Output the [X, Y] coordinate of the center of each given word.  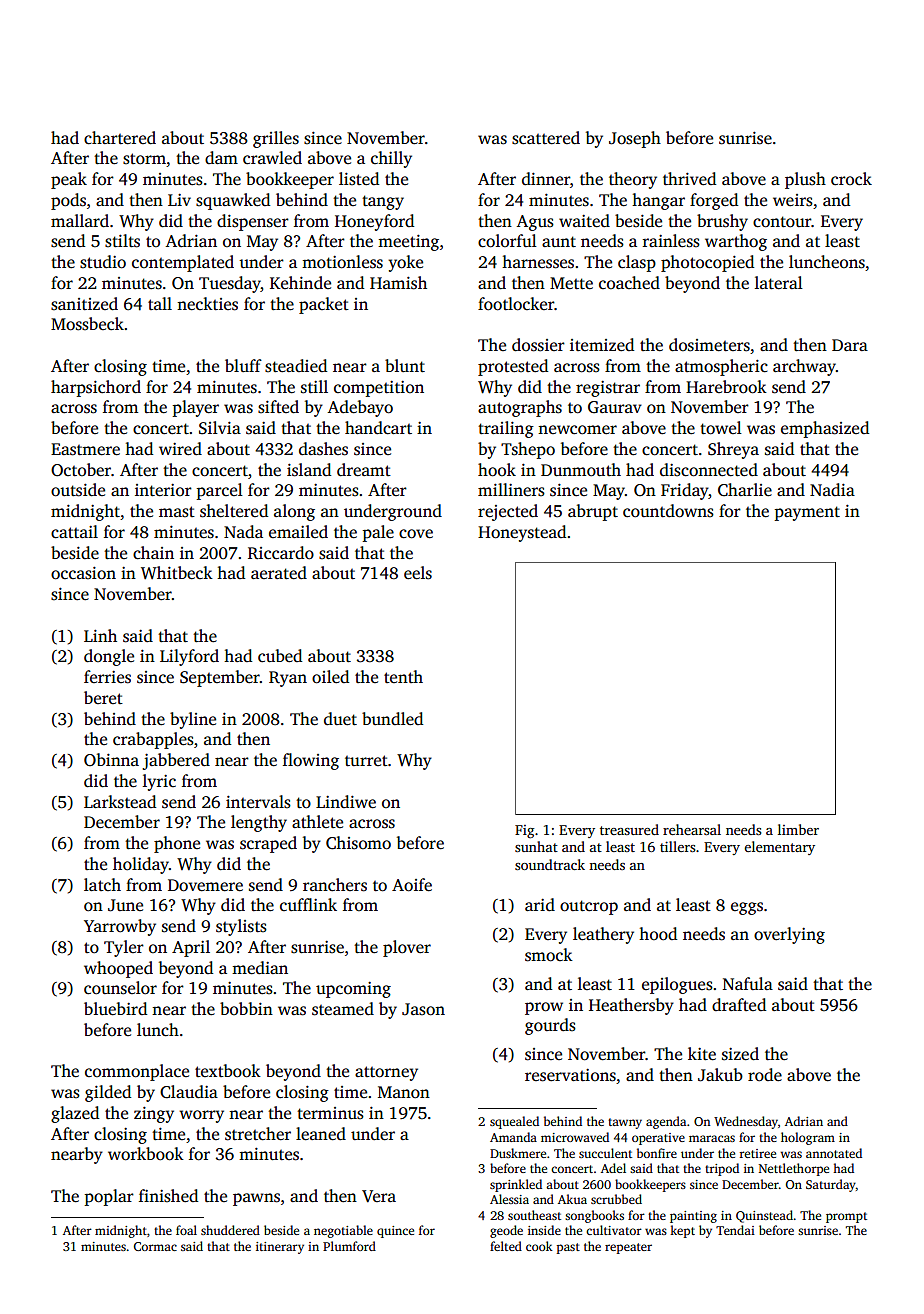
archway [804, 367]
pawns [256, 1199]
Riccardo [281, 553]
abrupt [593, 512]
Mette [571, 283]
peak [69, 180]
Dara [850, 345]
